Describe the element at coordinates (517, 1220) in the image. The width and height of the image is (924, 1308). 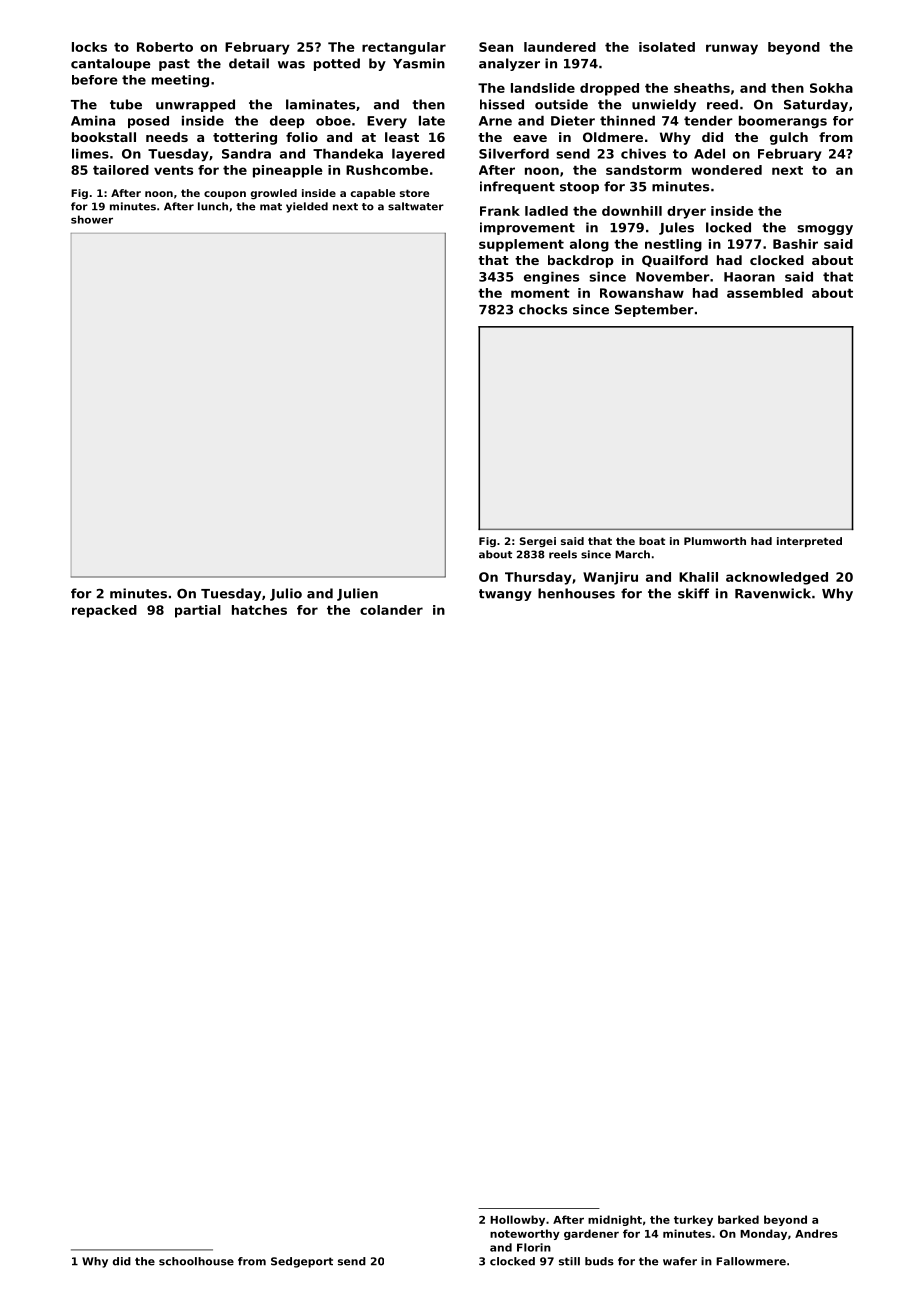
I see `Hollowby` at that location.
